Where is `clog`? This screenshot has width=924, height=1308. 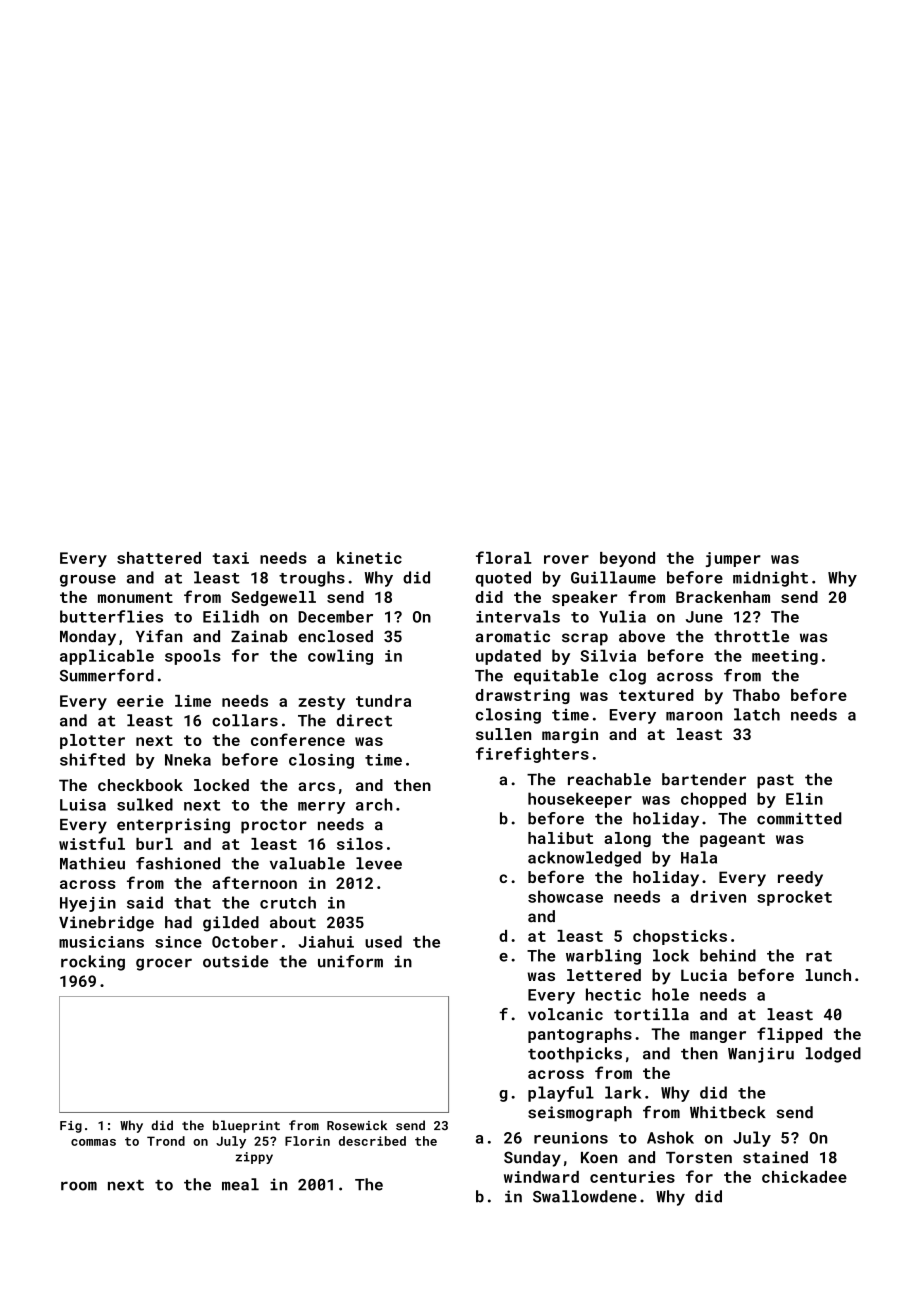 clog is located at coordinates (627, 677).
